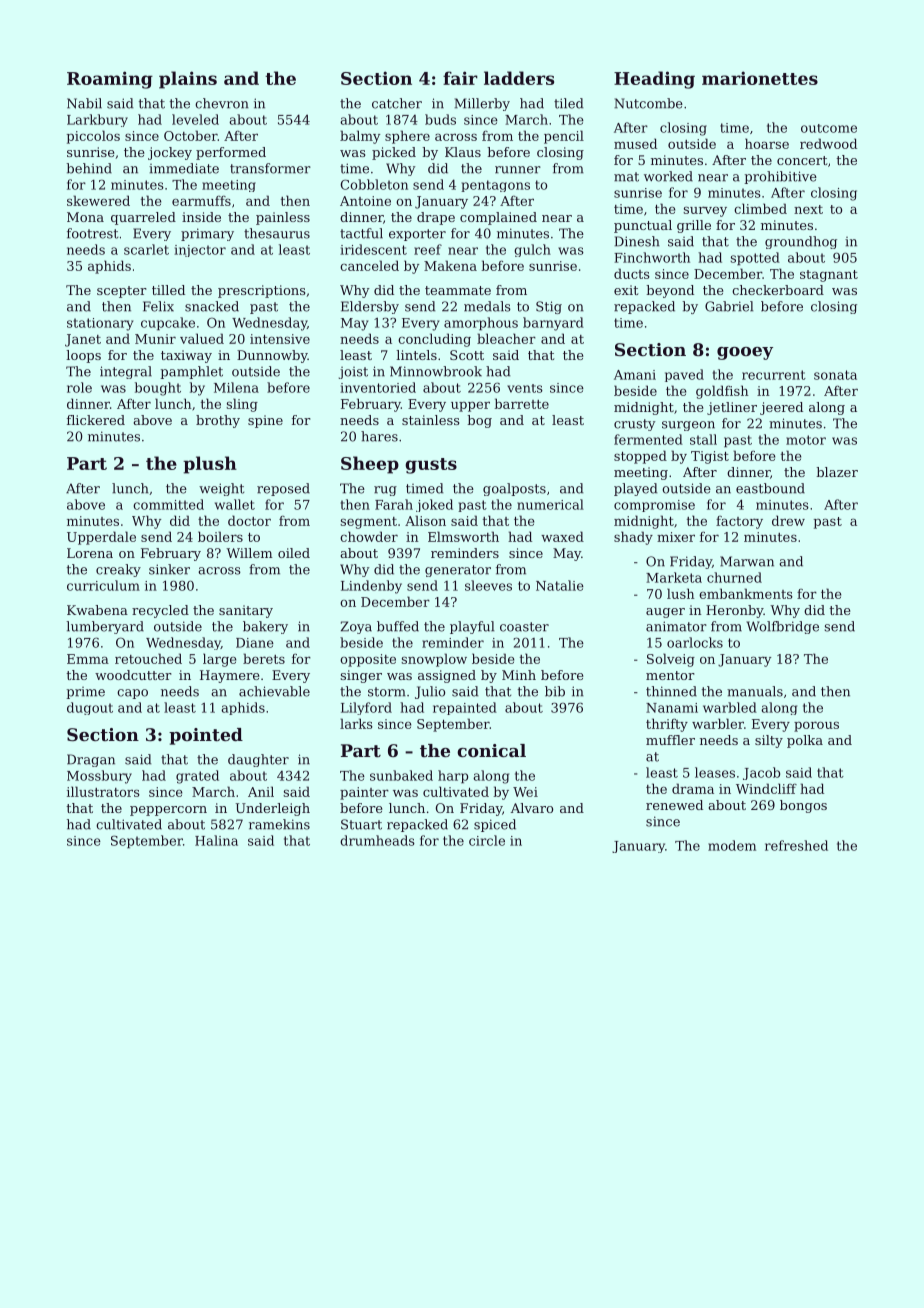 This screenshot has width=924, height=1308. I want to click on Nabil, so click(84, 103).
